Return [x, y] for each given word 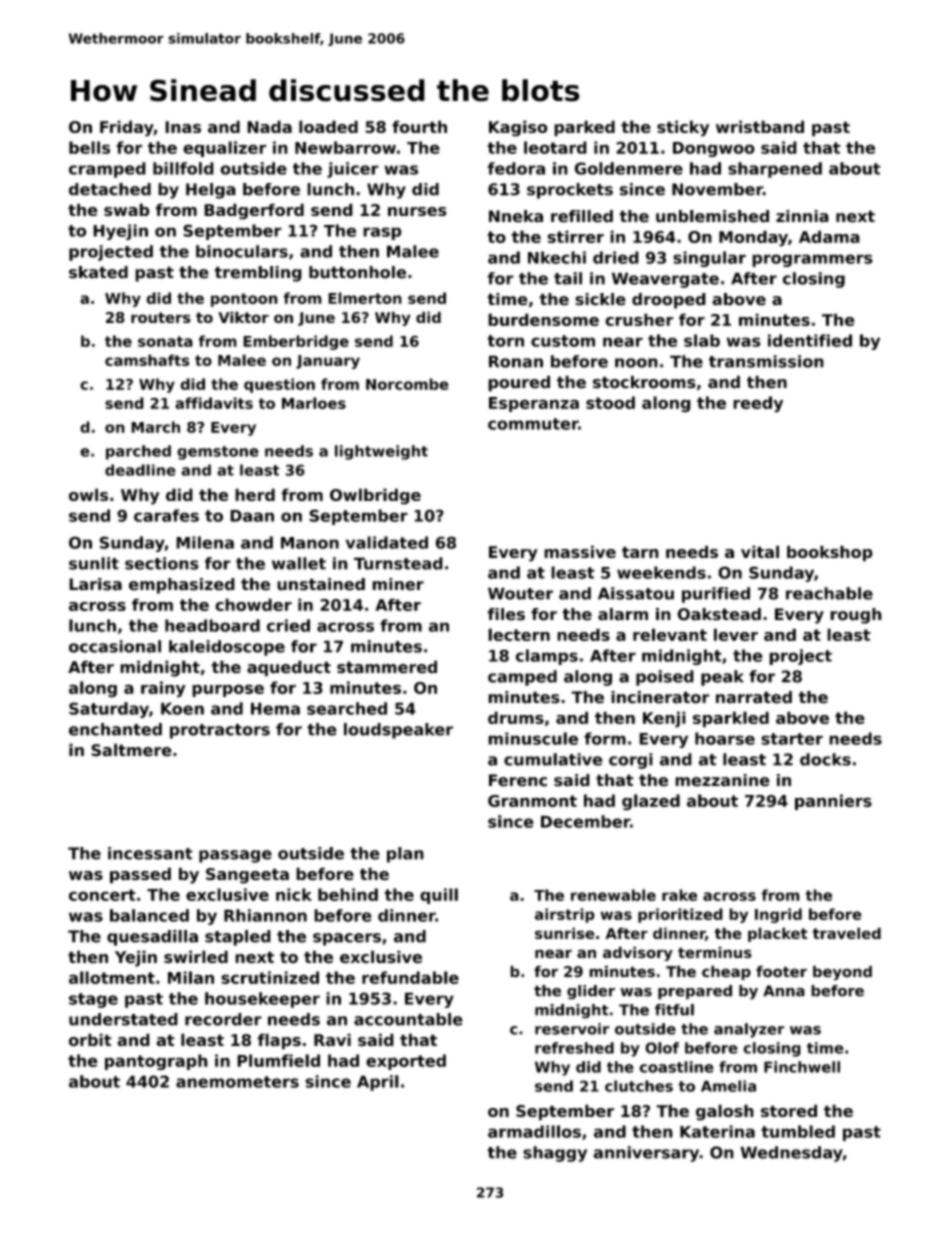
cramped [107, 170]
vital [760, 551]
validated [387, 542]
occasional [115, 646]
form [605, 738]
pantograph [156, 1062]
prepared [695, 992]
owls [88, 494]
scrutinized [270, 977]
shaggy [555, 1154]
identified [810, 340]
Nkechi [557, 257]
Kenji [664, 719]
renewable [613, 895]
